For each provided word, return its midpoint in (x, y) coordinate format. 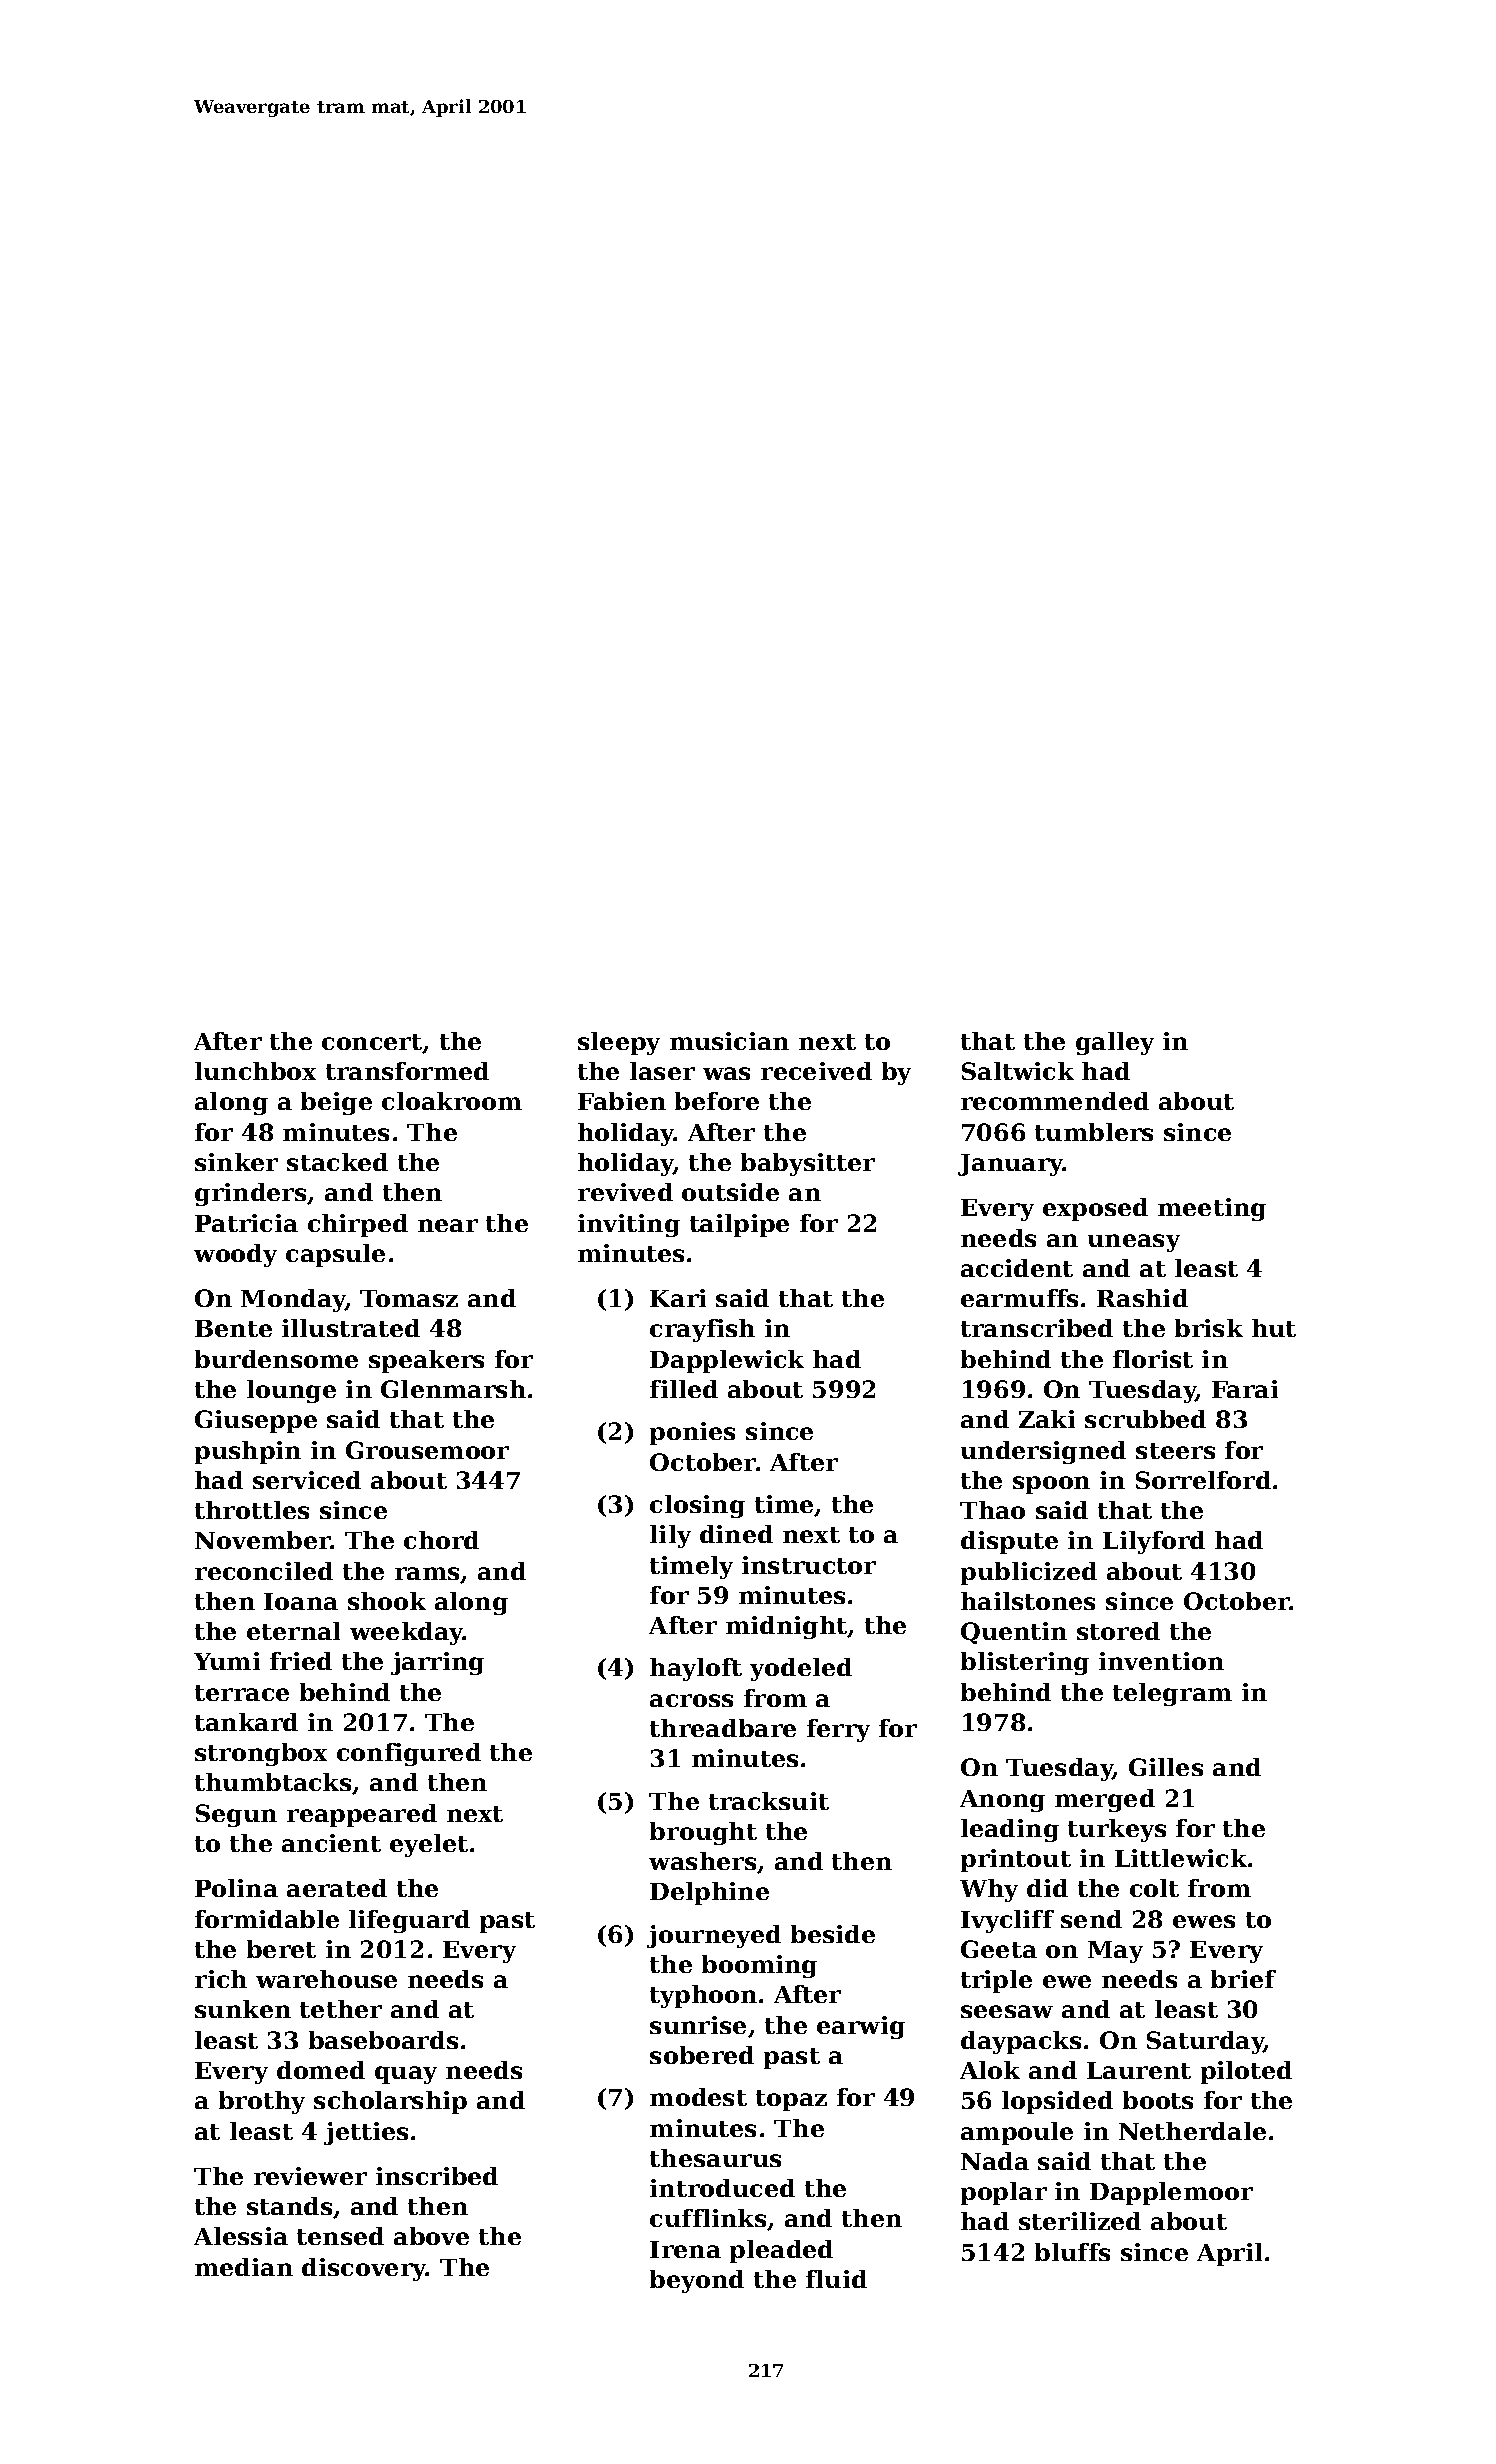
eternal (293, 1631)
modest (698, 2097)
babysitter (808, 1164)
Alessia (241, 2236)
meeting (1212, 1209)
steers (1175, 1451)
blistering (1025, 1663)
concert (372, 1043)
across (691, 1700)
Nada (995, 2161)
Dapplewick (727, 1361)
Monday (293, 1300)
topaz (791, 2100)
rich (221, 1979)
